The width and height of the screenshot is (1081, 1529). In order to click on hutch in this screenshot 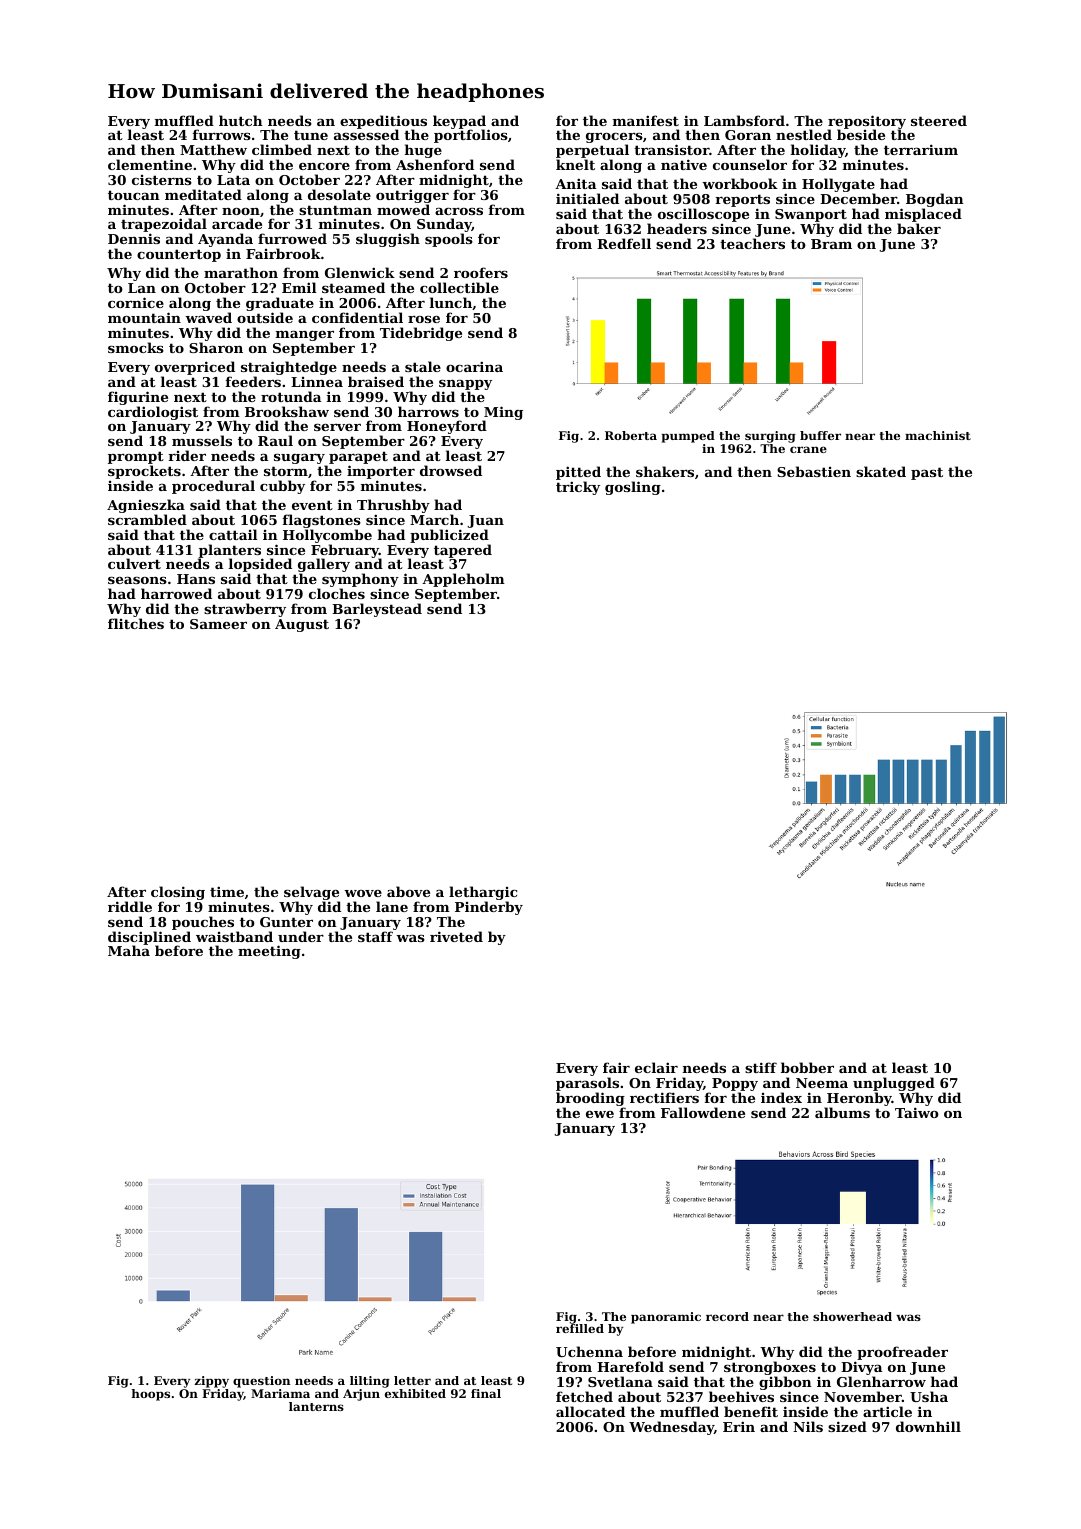, I will do `click(241, 120)`.
